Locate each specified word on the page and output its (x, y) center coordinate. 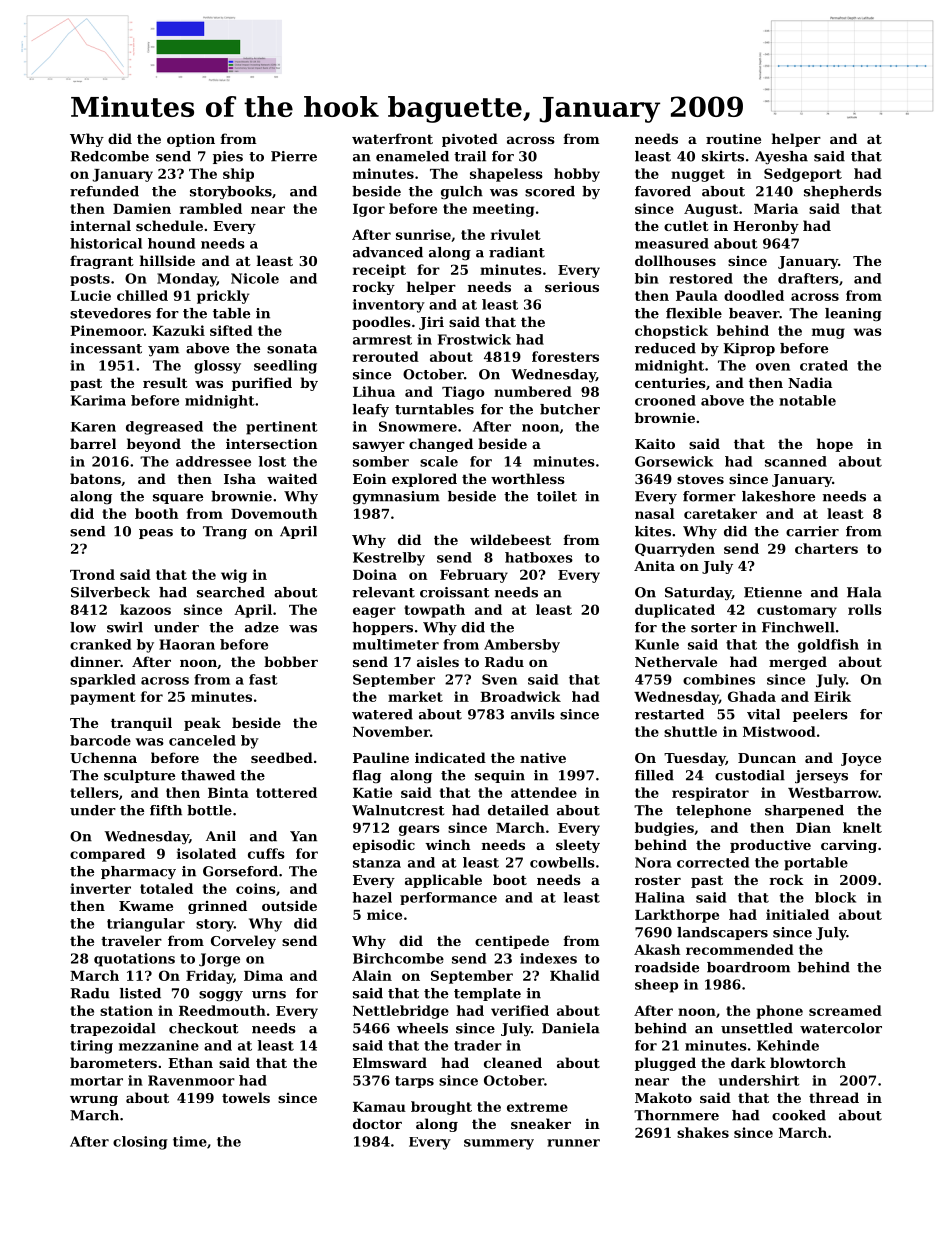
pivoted (470, 140)
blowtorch (808, 1062)
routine (733, 138)
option (191, 140)
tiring (91, 1047)
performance (448, 898)
